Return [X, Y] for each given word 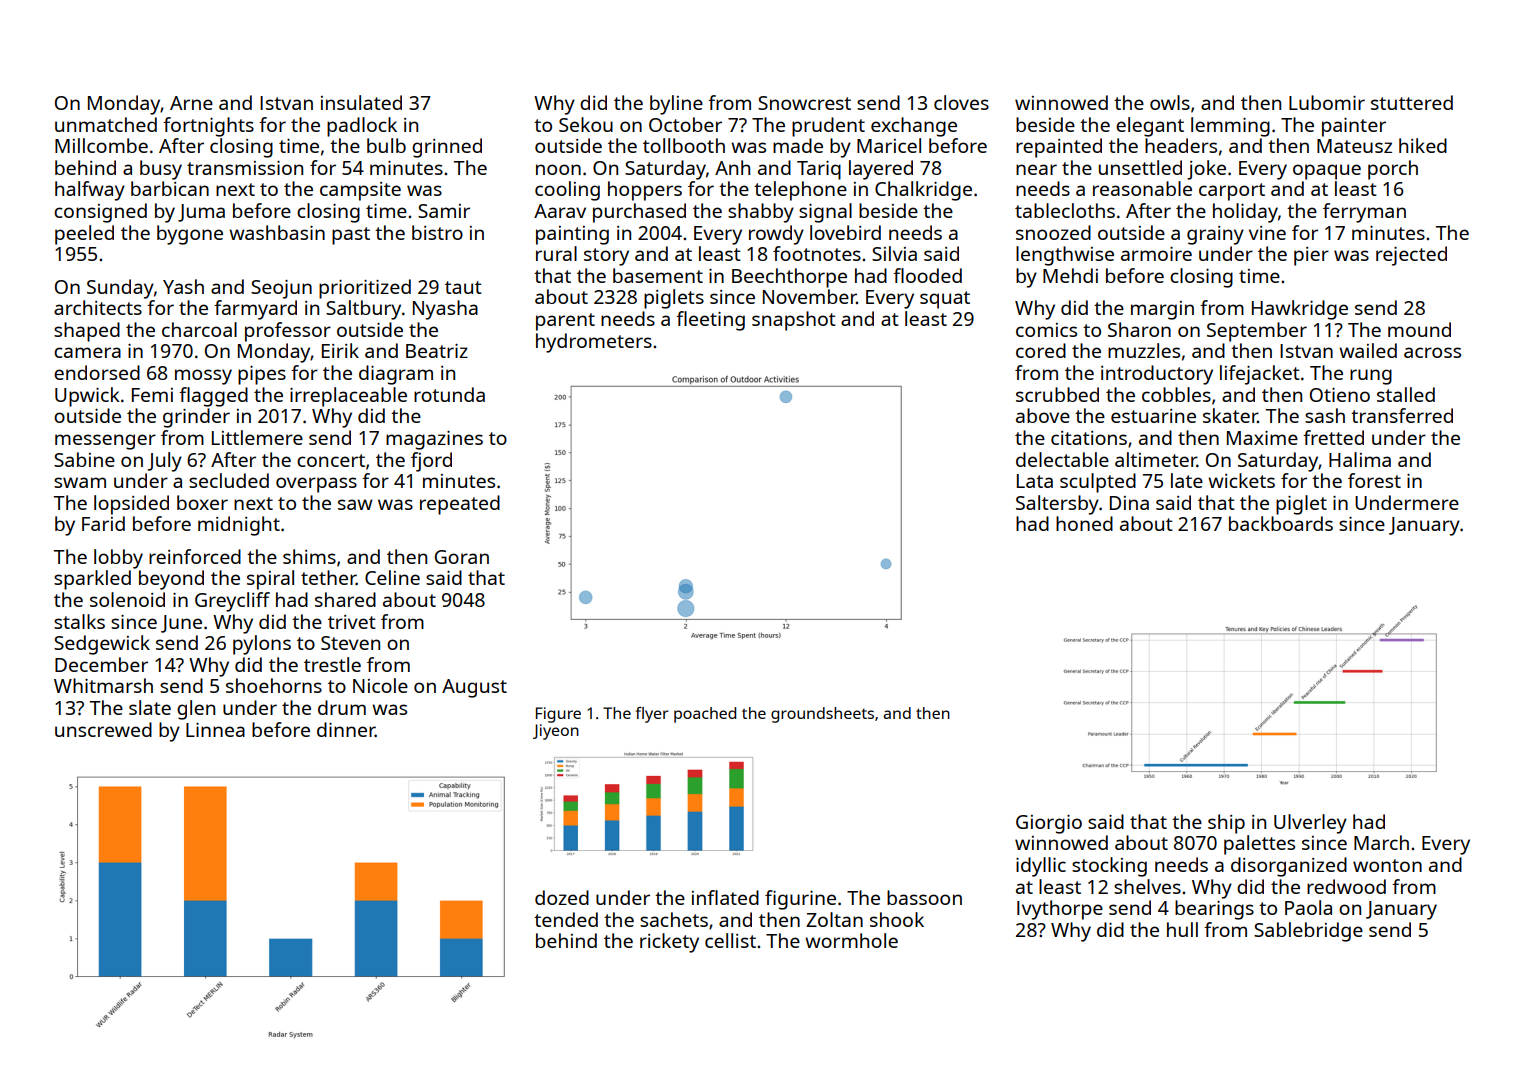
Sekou [586, 124]
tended [566, 919]
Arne [191, 103]
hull [1182, 929]
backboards [1281, 523]
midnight [239, 526]
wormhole [851, 940]
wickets [1241, 480]
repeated [460, 505]
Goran [462, 557]
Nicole [380, 685]
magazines [434, 440]
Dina [1129, 503]
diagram [396, 375]
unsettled [1140, 167]
